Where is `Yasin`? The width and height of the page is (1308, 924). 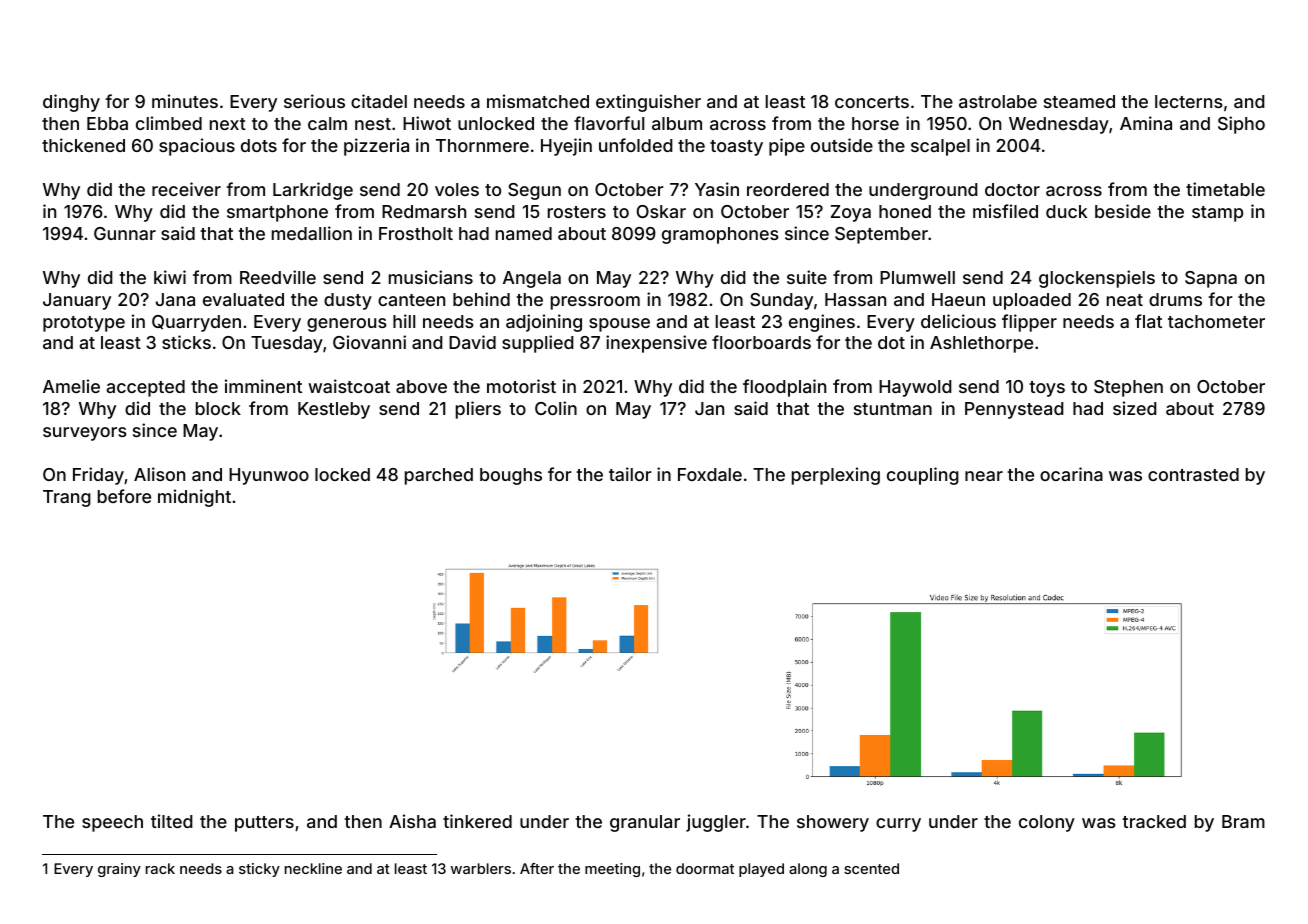
Yasin is located at coordinates (717, 189).
